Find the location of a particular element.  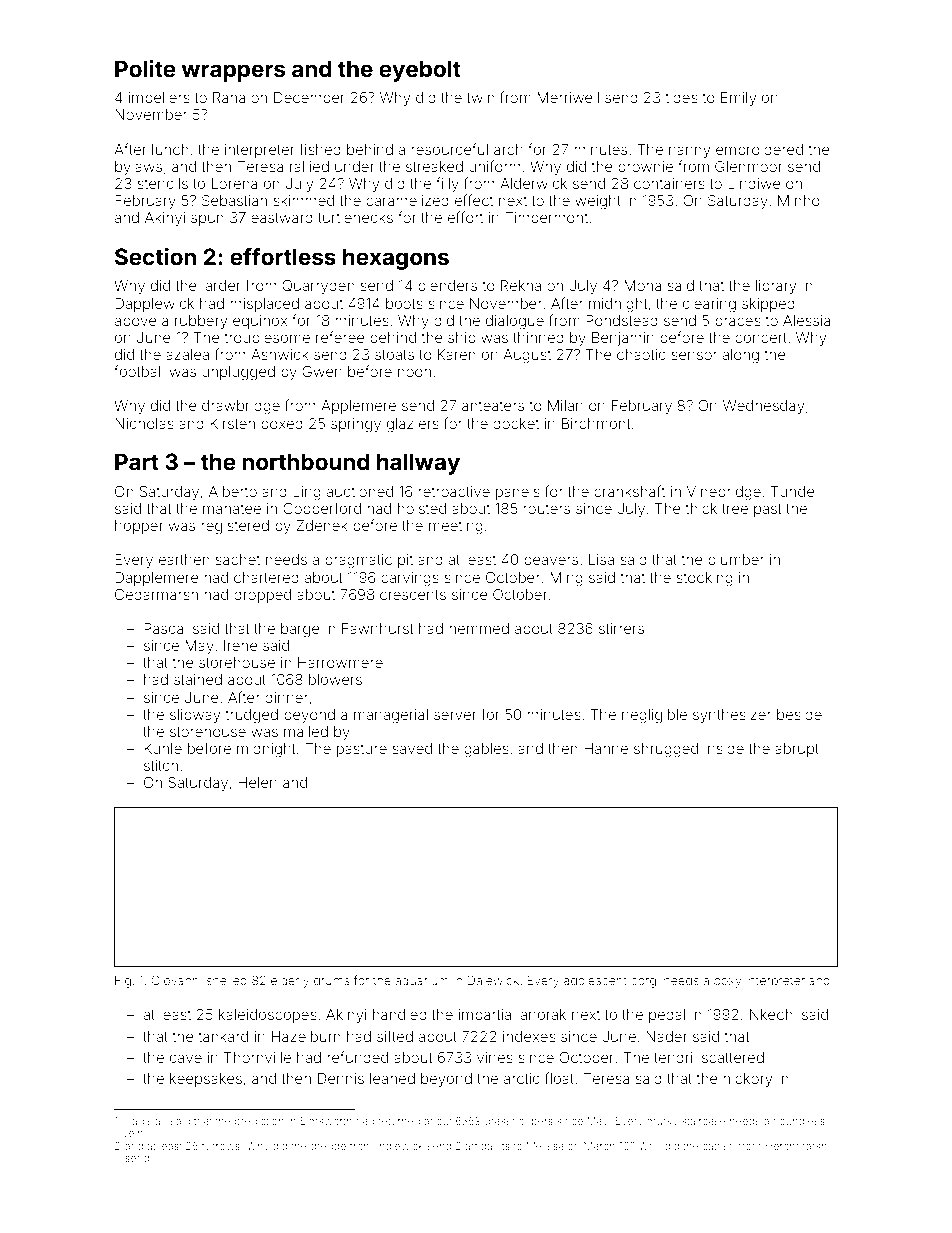

December is located at coordinates (309, 97).
